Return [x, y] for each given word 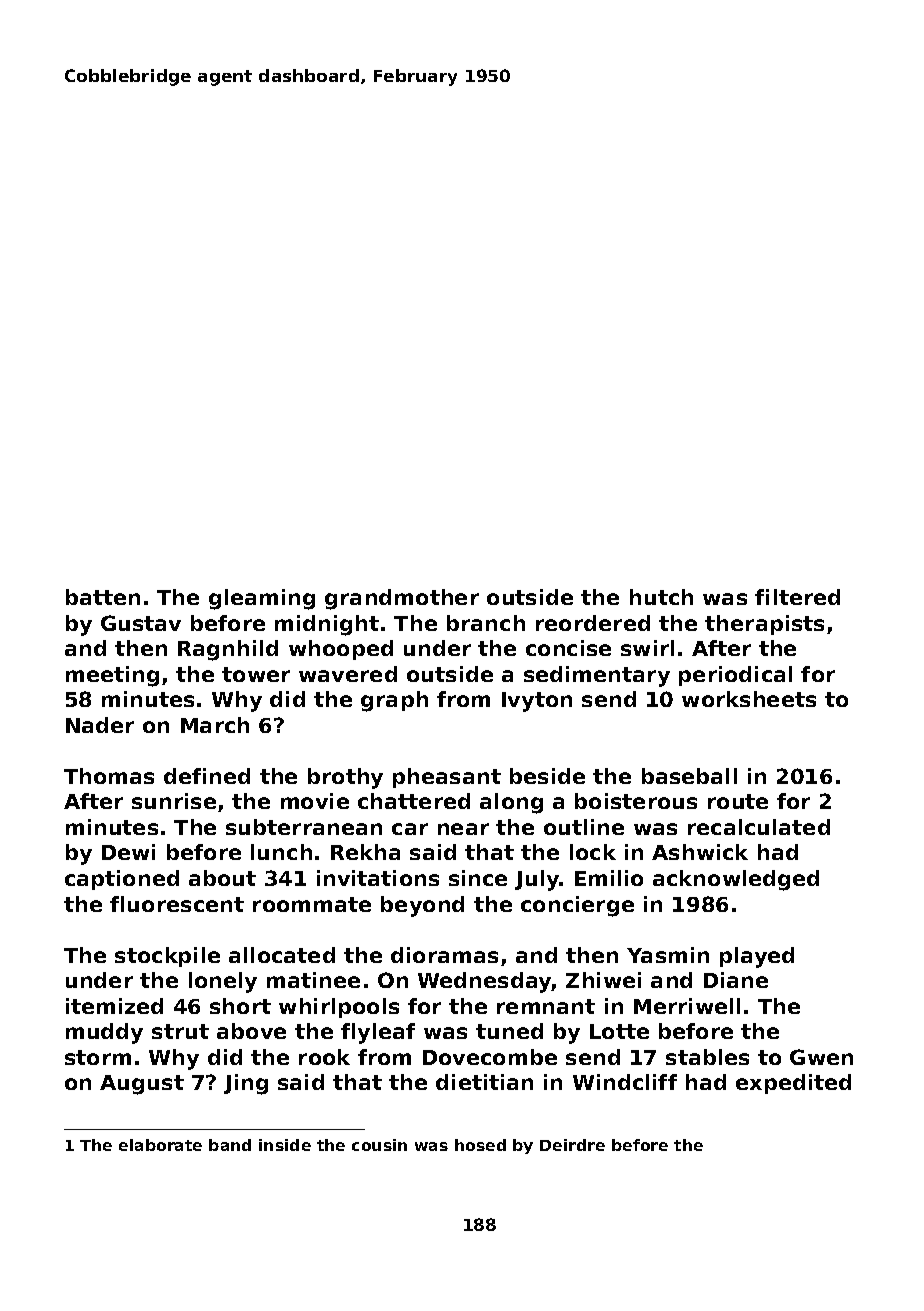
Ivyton [537, 702]
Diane [736, 980]
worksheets [749, 699]
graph [394, 701]
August [142, 1085]
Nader [100, 725]
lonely [223, 982]
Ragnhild [228, 650]
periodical [735, 676]
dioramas [444, 955]
